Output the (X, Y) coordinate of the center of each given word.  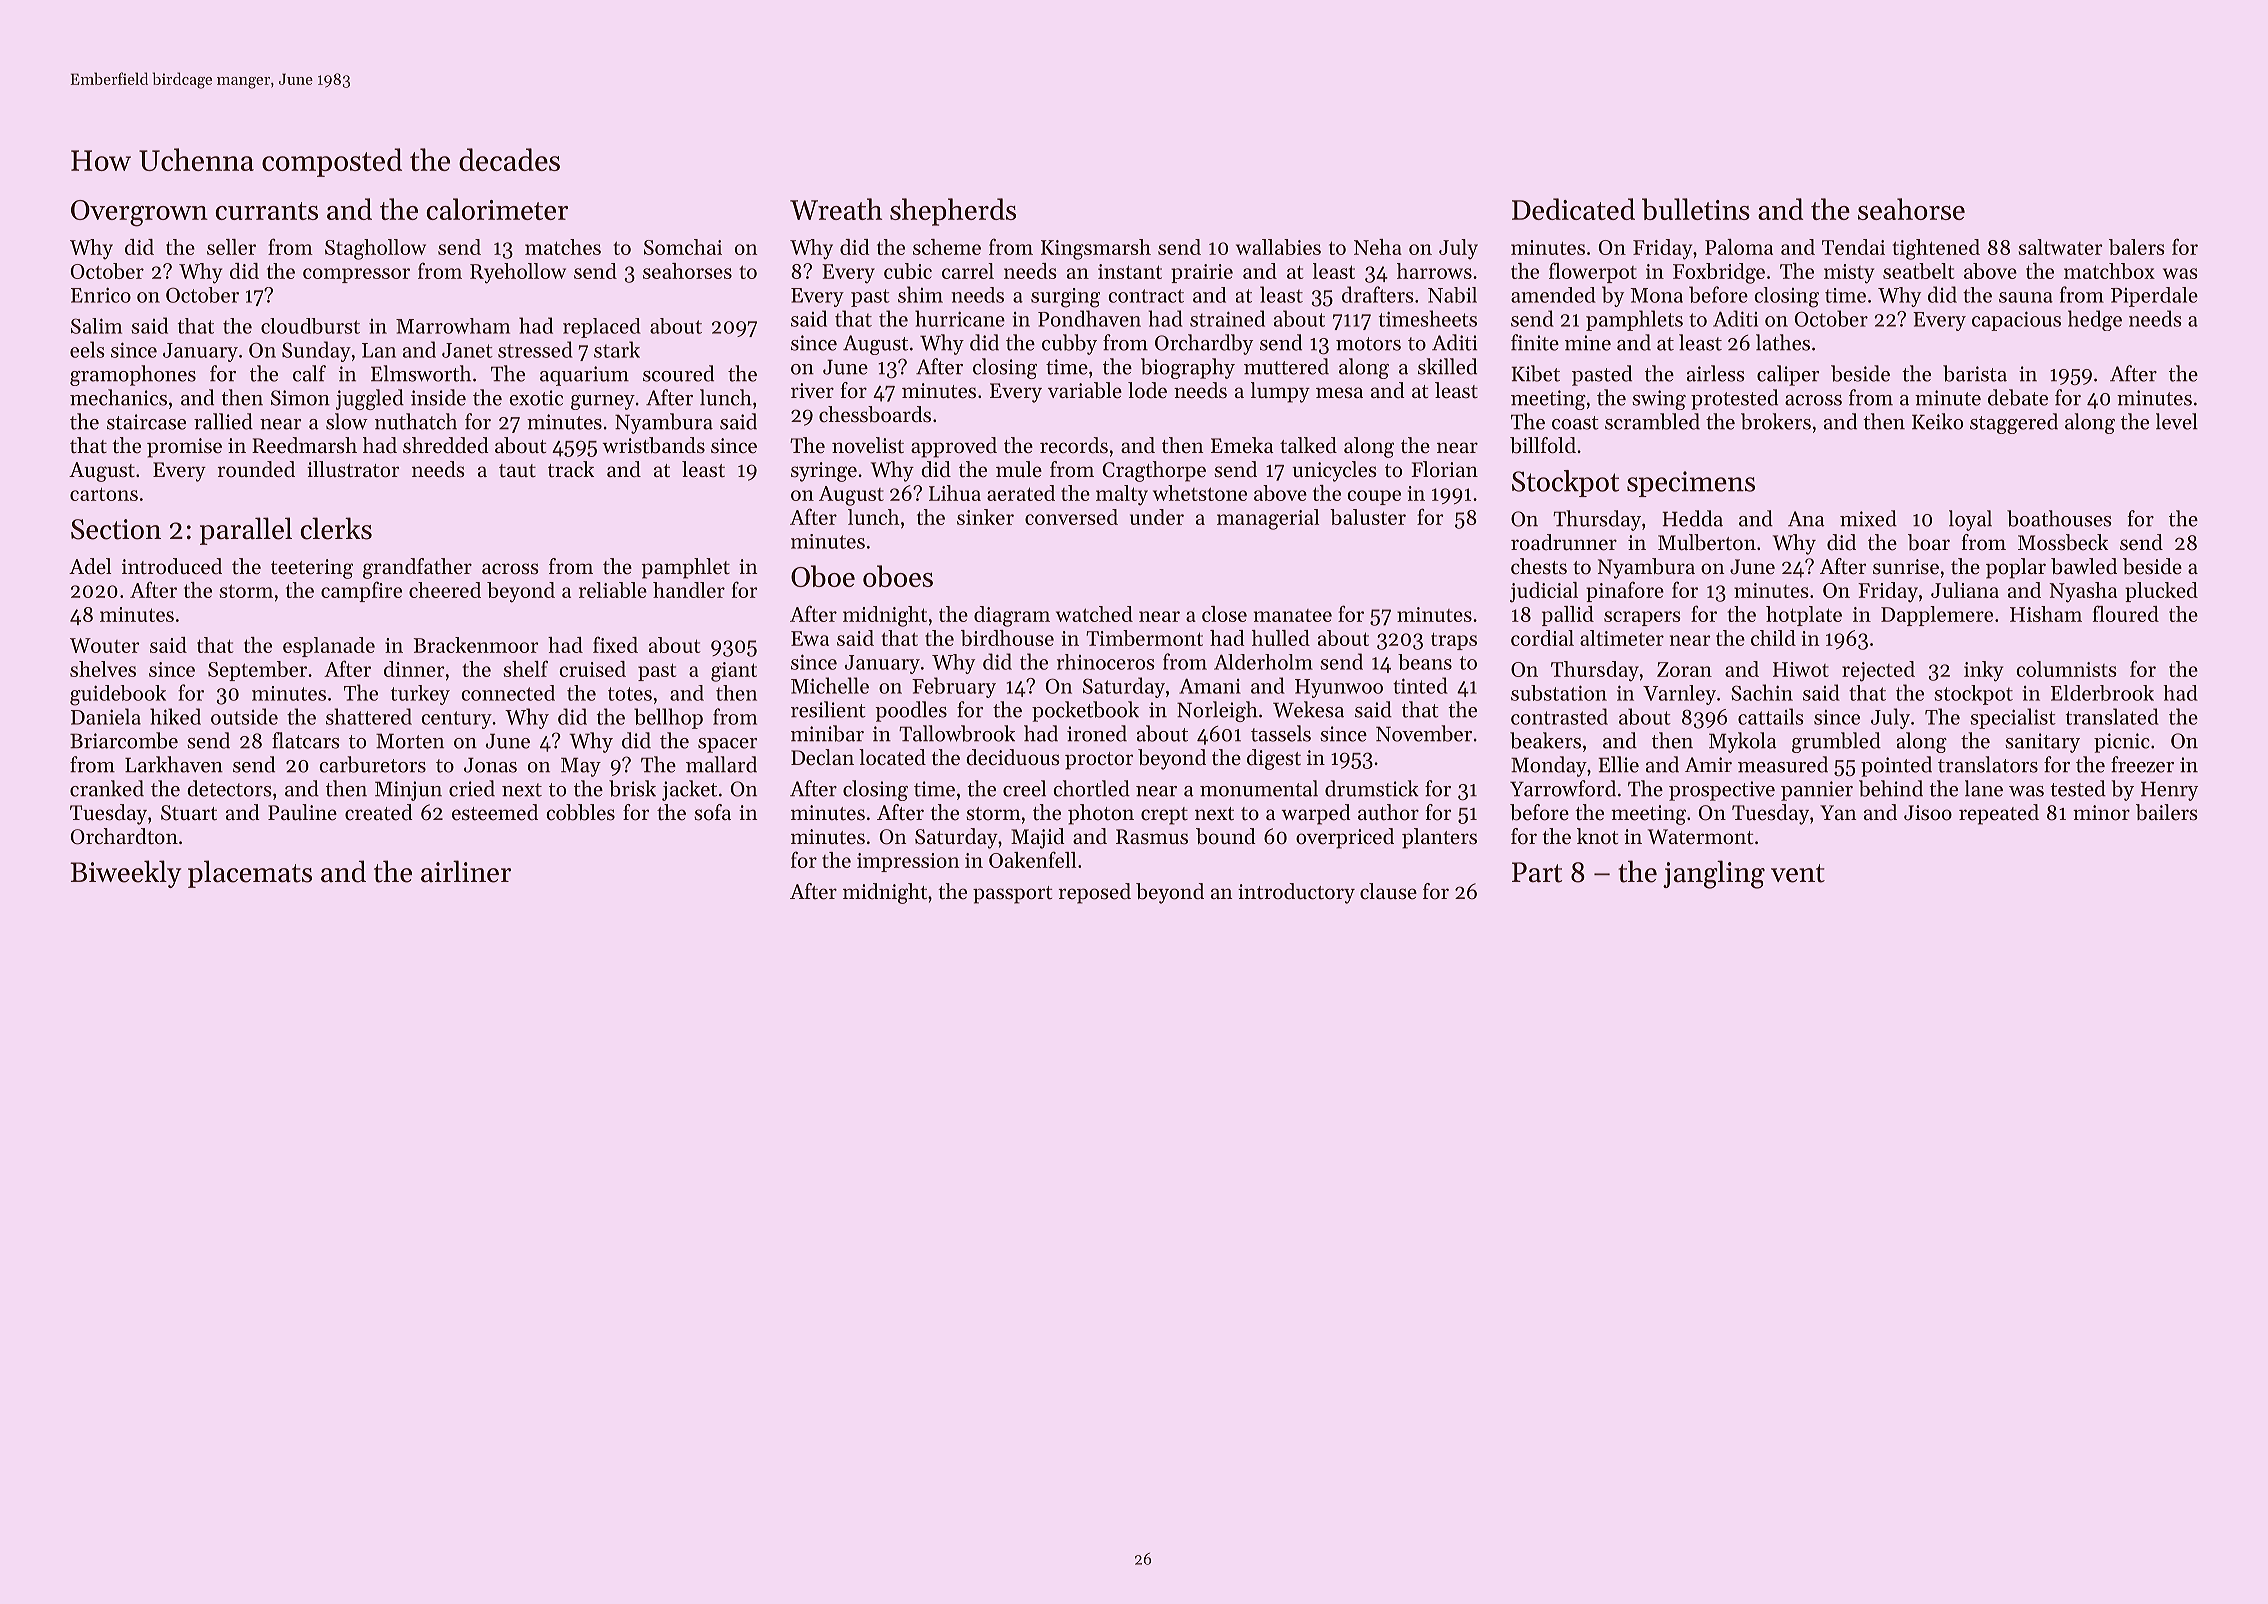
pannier (1817, 791)
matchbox (2109, 271)
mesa (1339, 393)
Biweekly (125, 874)
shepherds (953, 212)
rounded (256, 469)
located (892, 757)
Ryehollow (518, 273)
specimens (1691, 484)
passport (1012, 895)
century (456, 720)
